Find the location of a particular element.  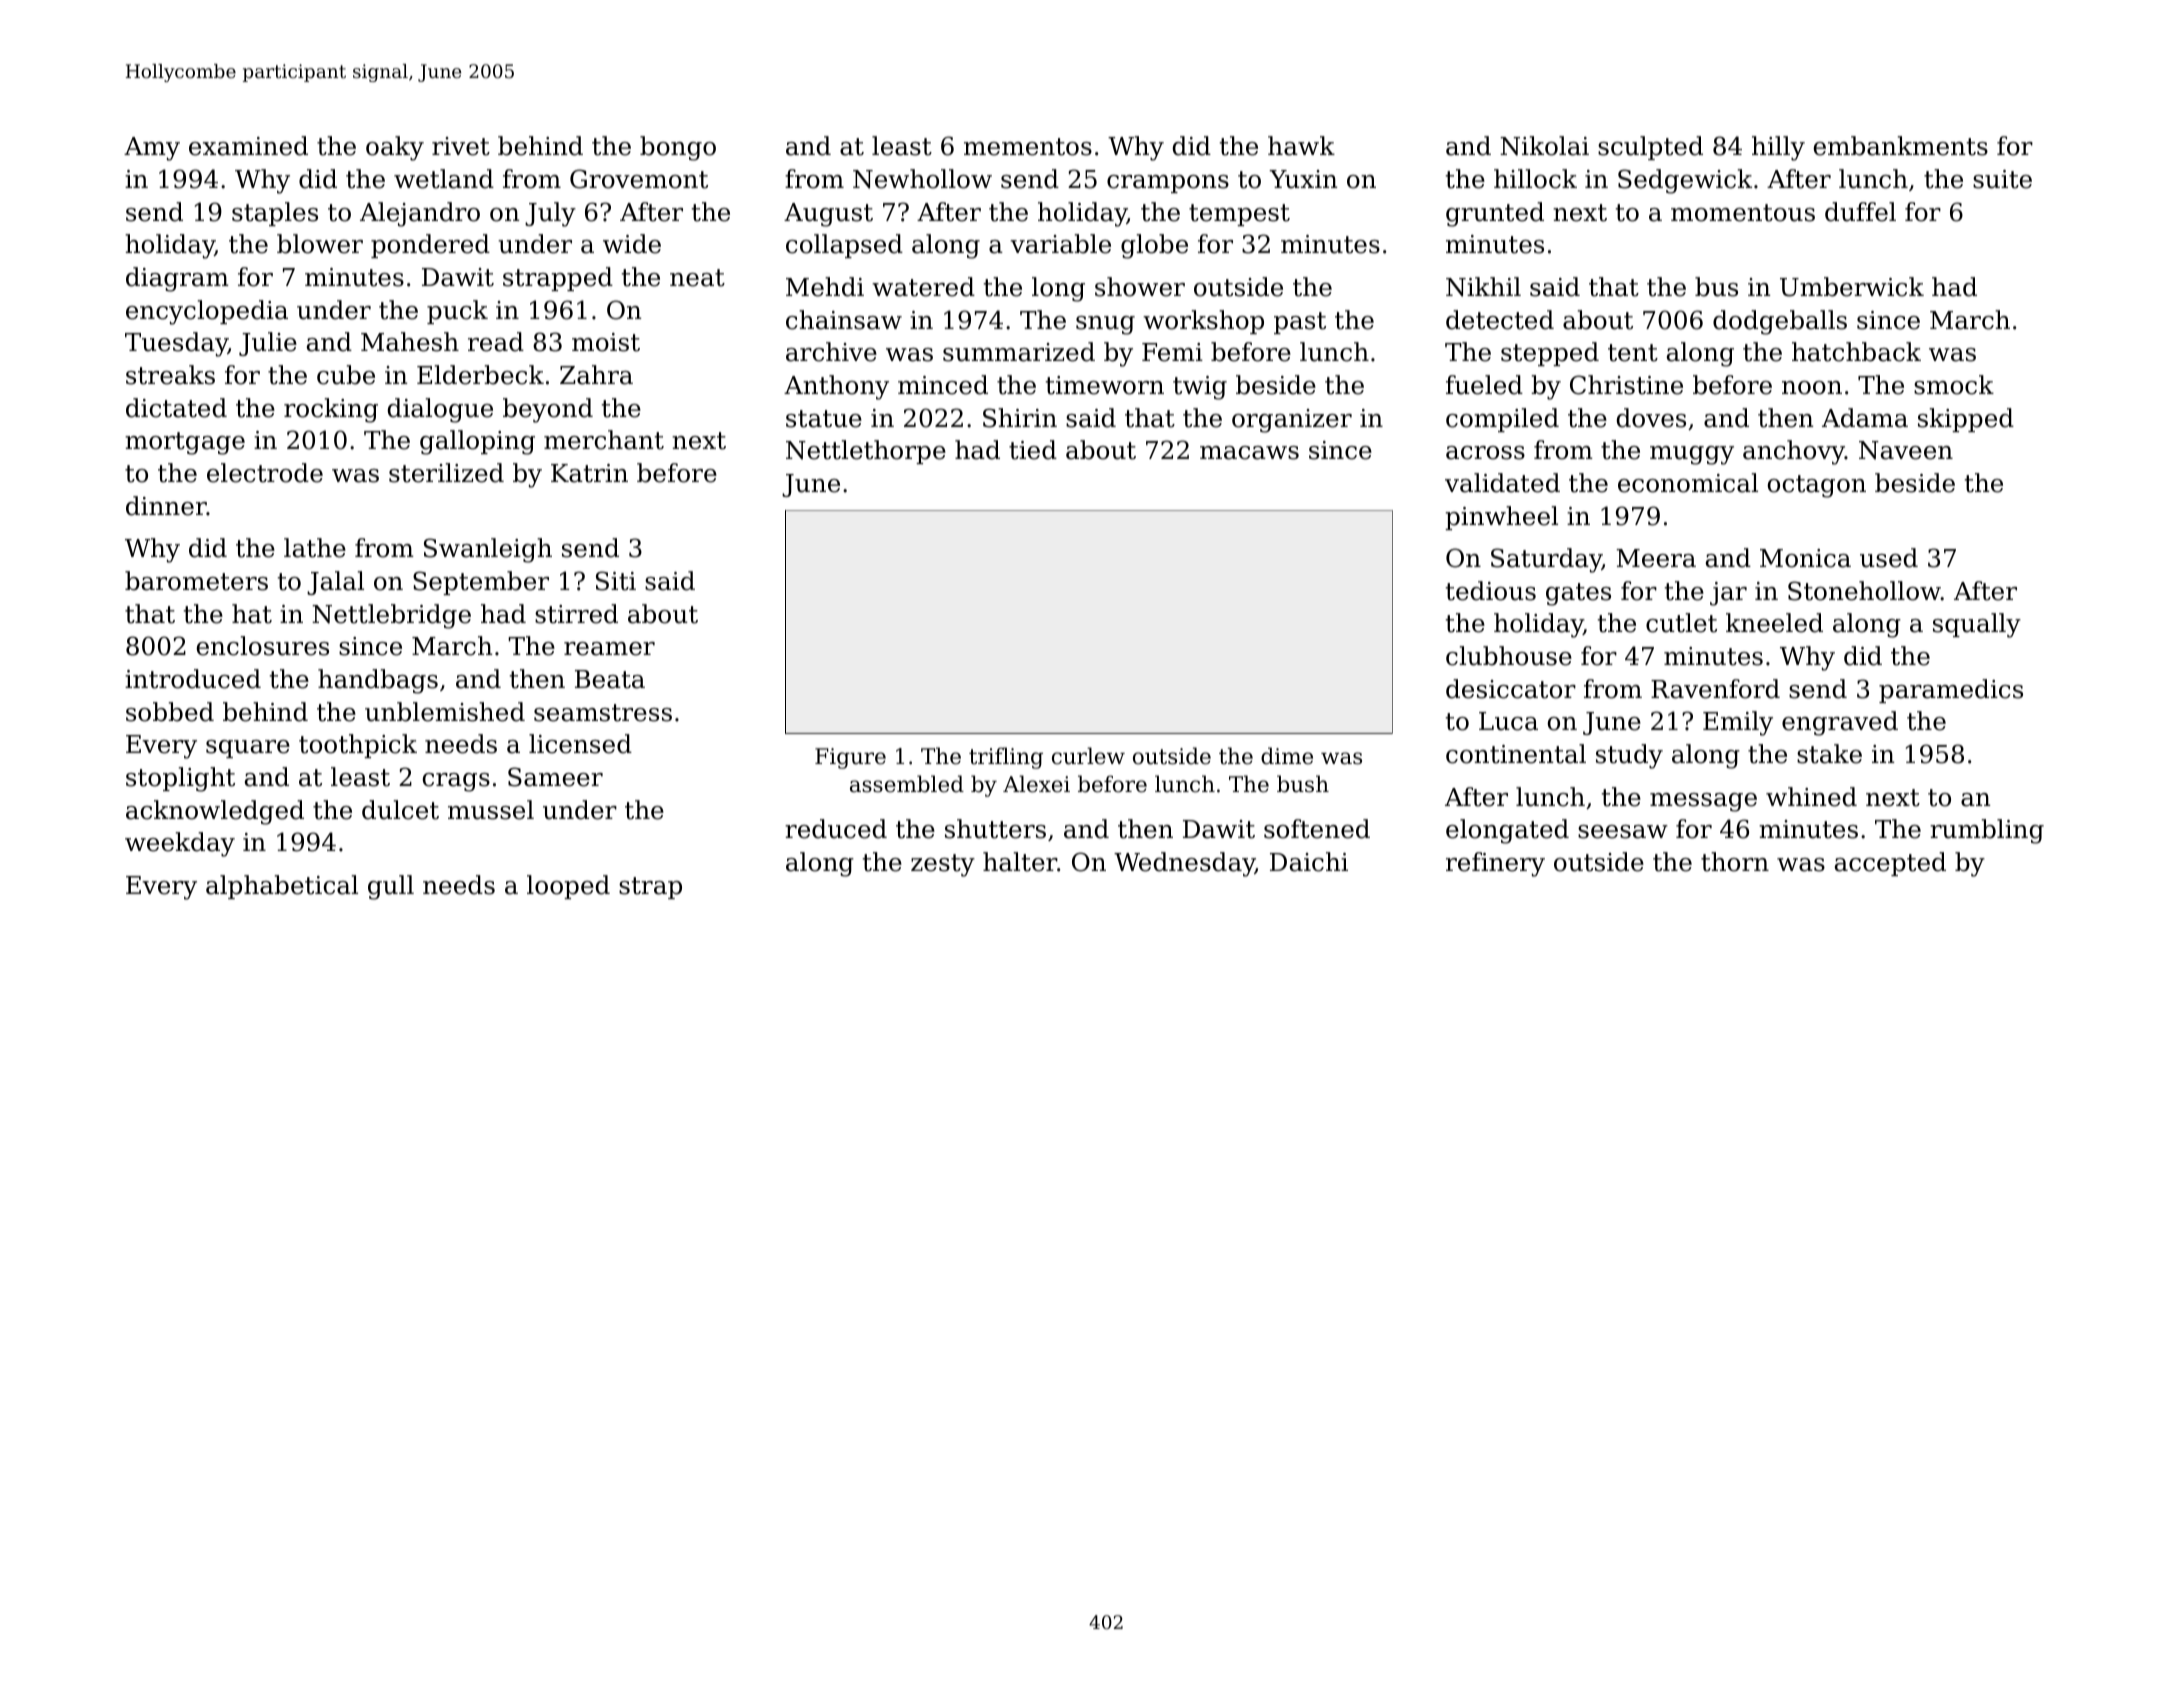

refinery is located at coordinates (1495, 864).
